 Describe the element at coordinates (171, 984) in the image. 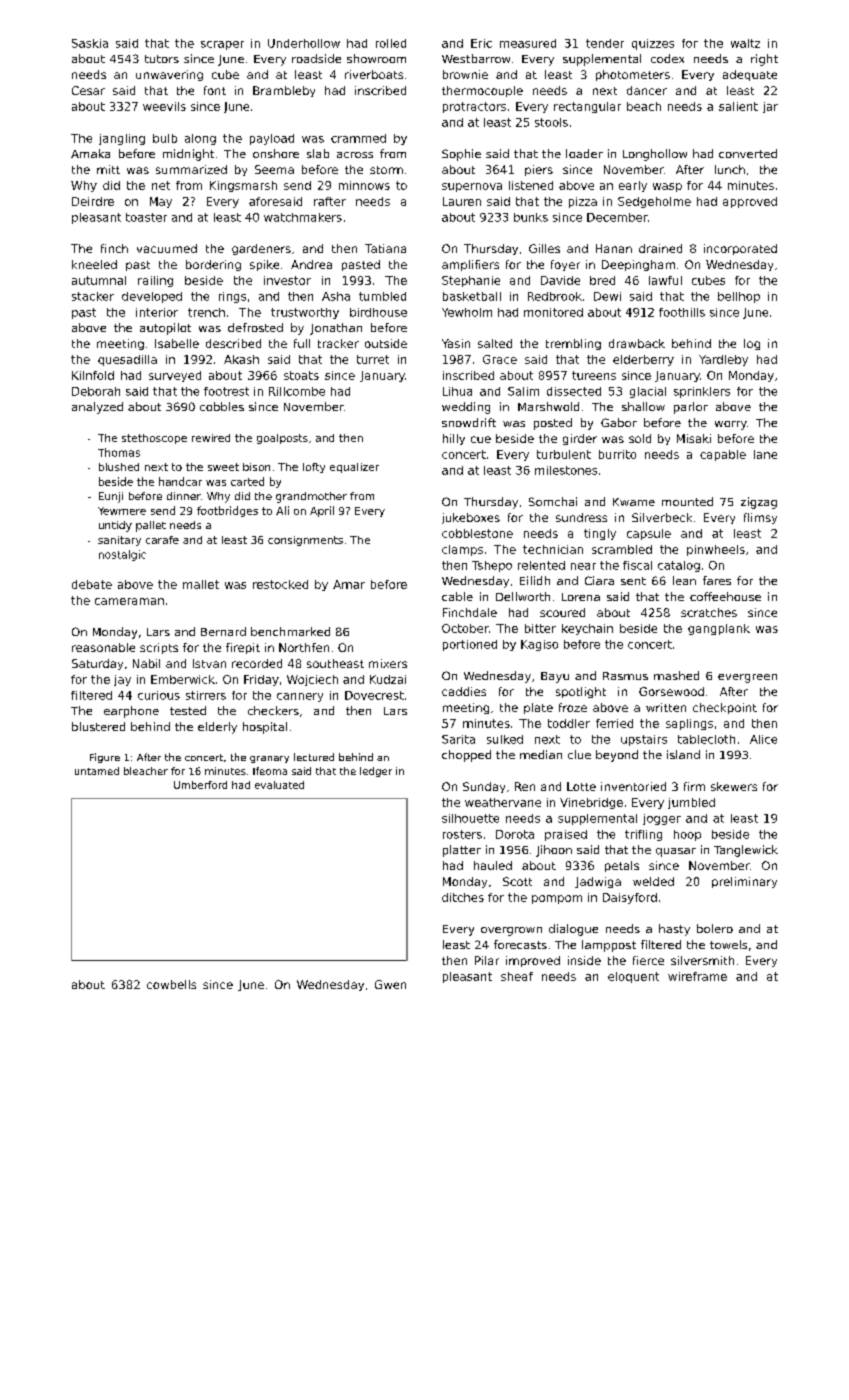

I see `cowbells` at that location.
